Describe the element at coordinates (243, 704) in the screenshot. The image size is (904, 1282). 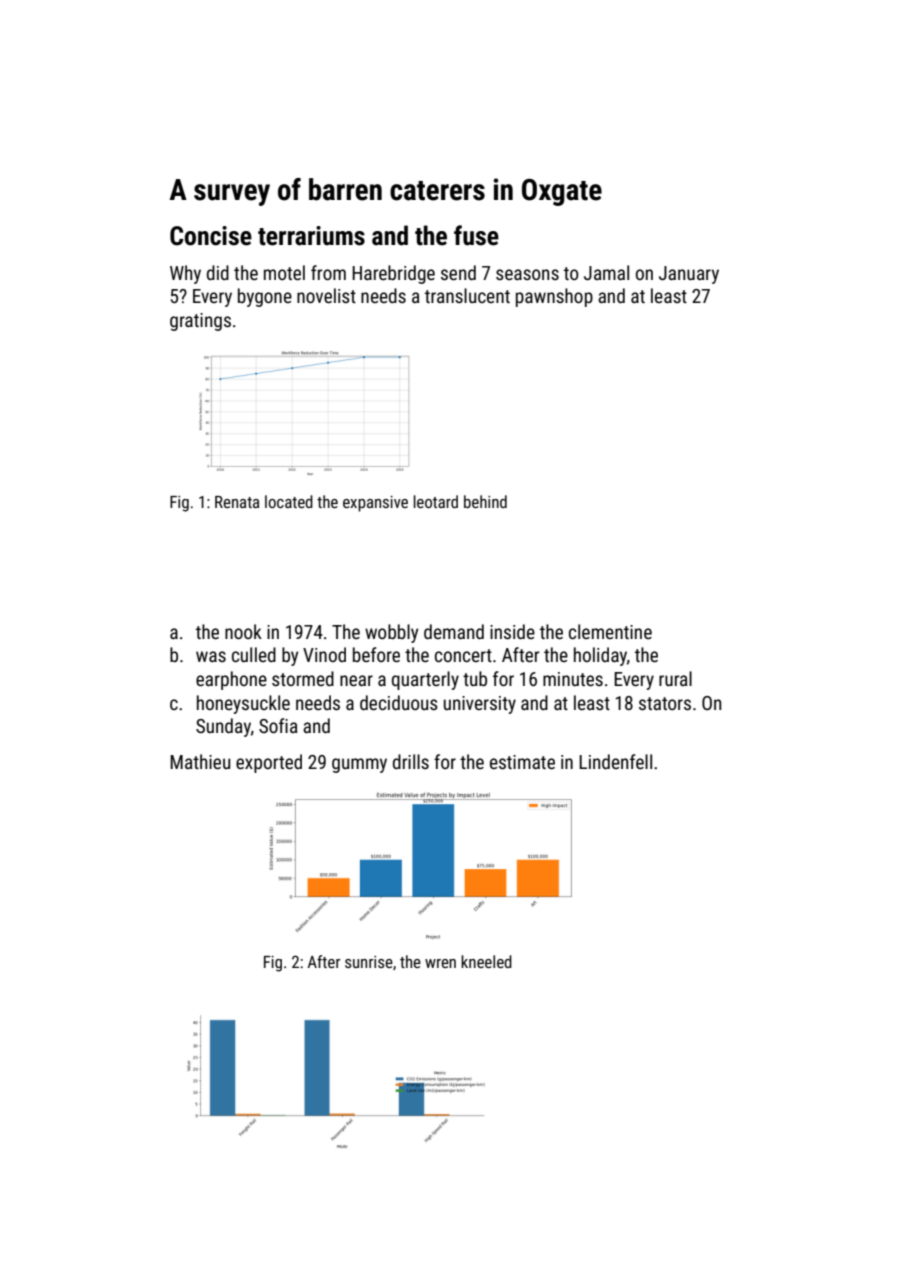
I see `honeysuckle` at that location.
